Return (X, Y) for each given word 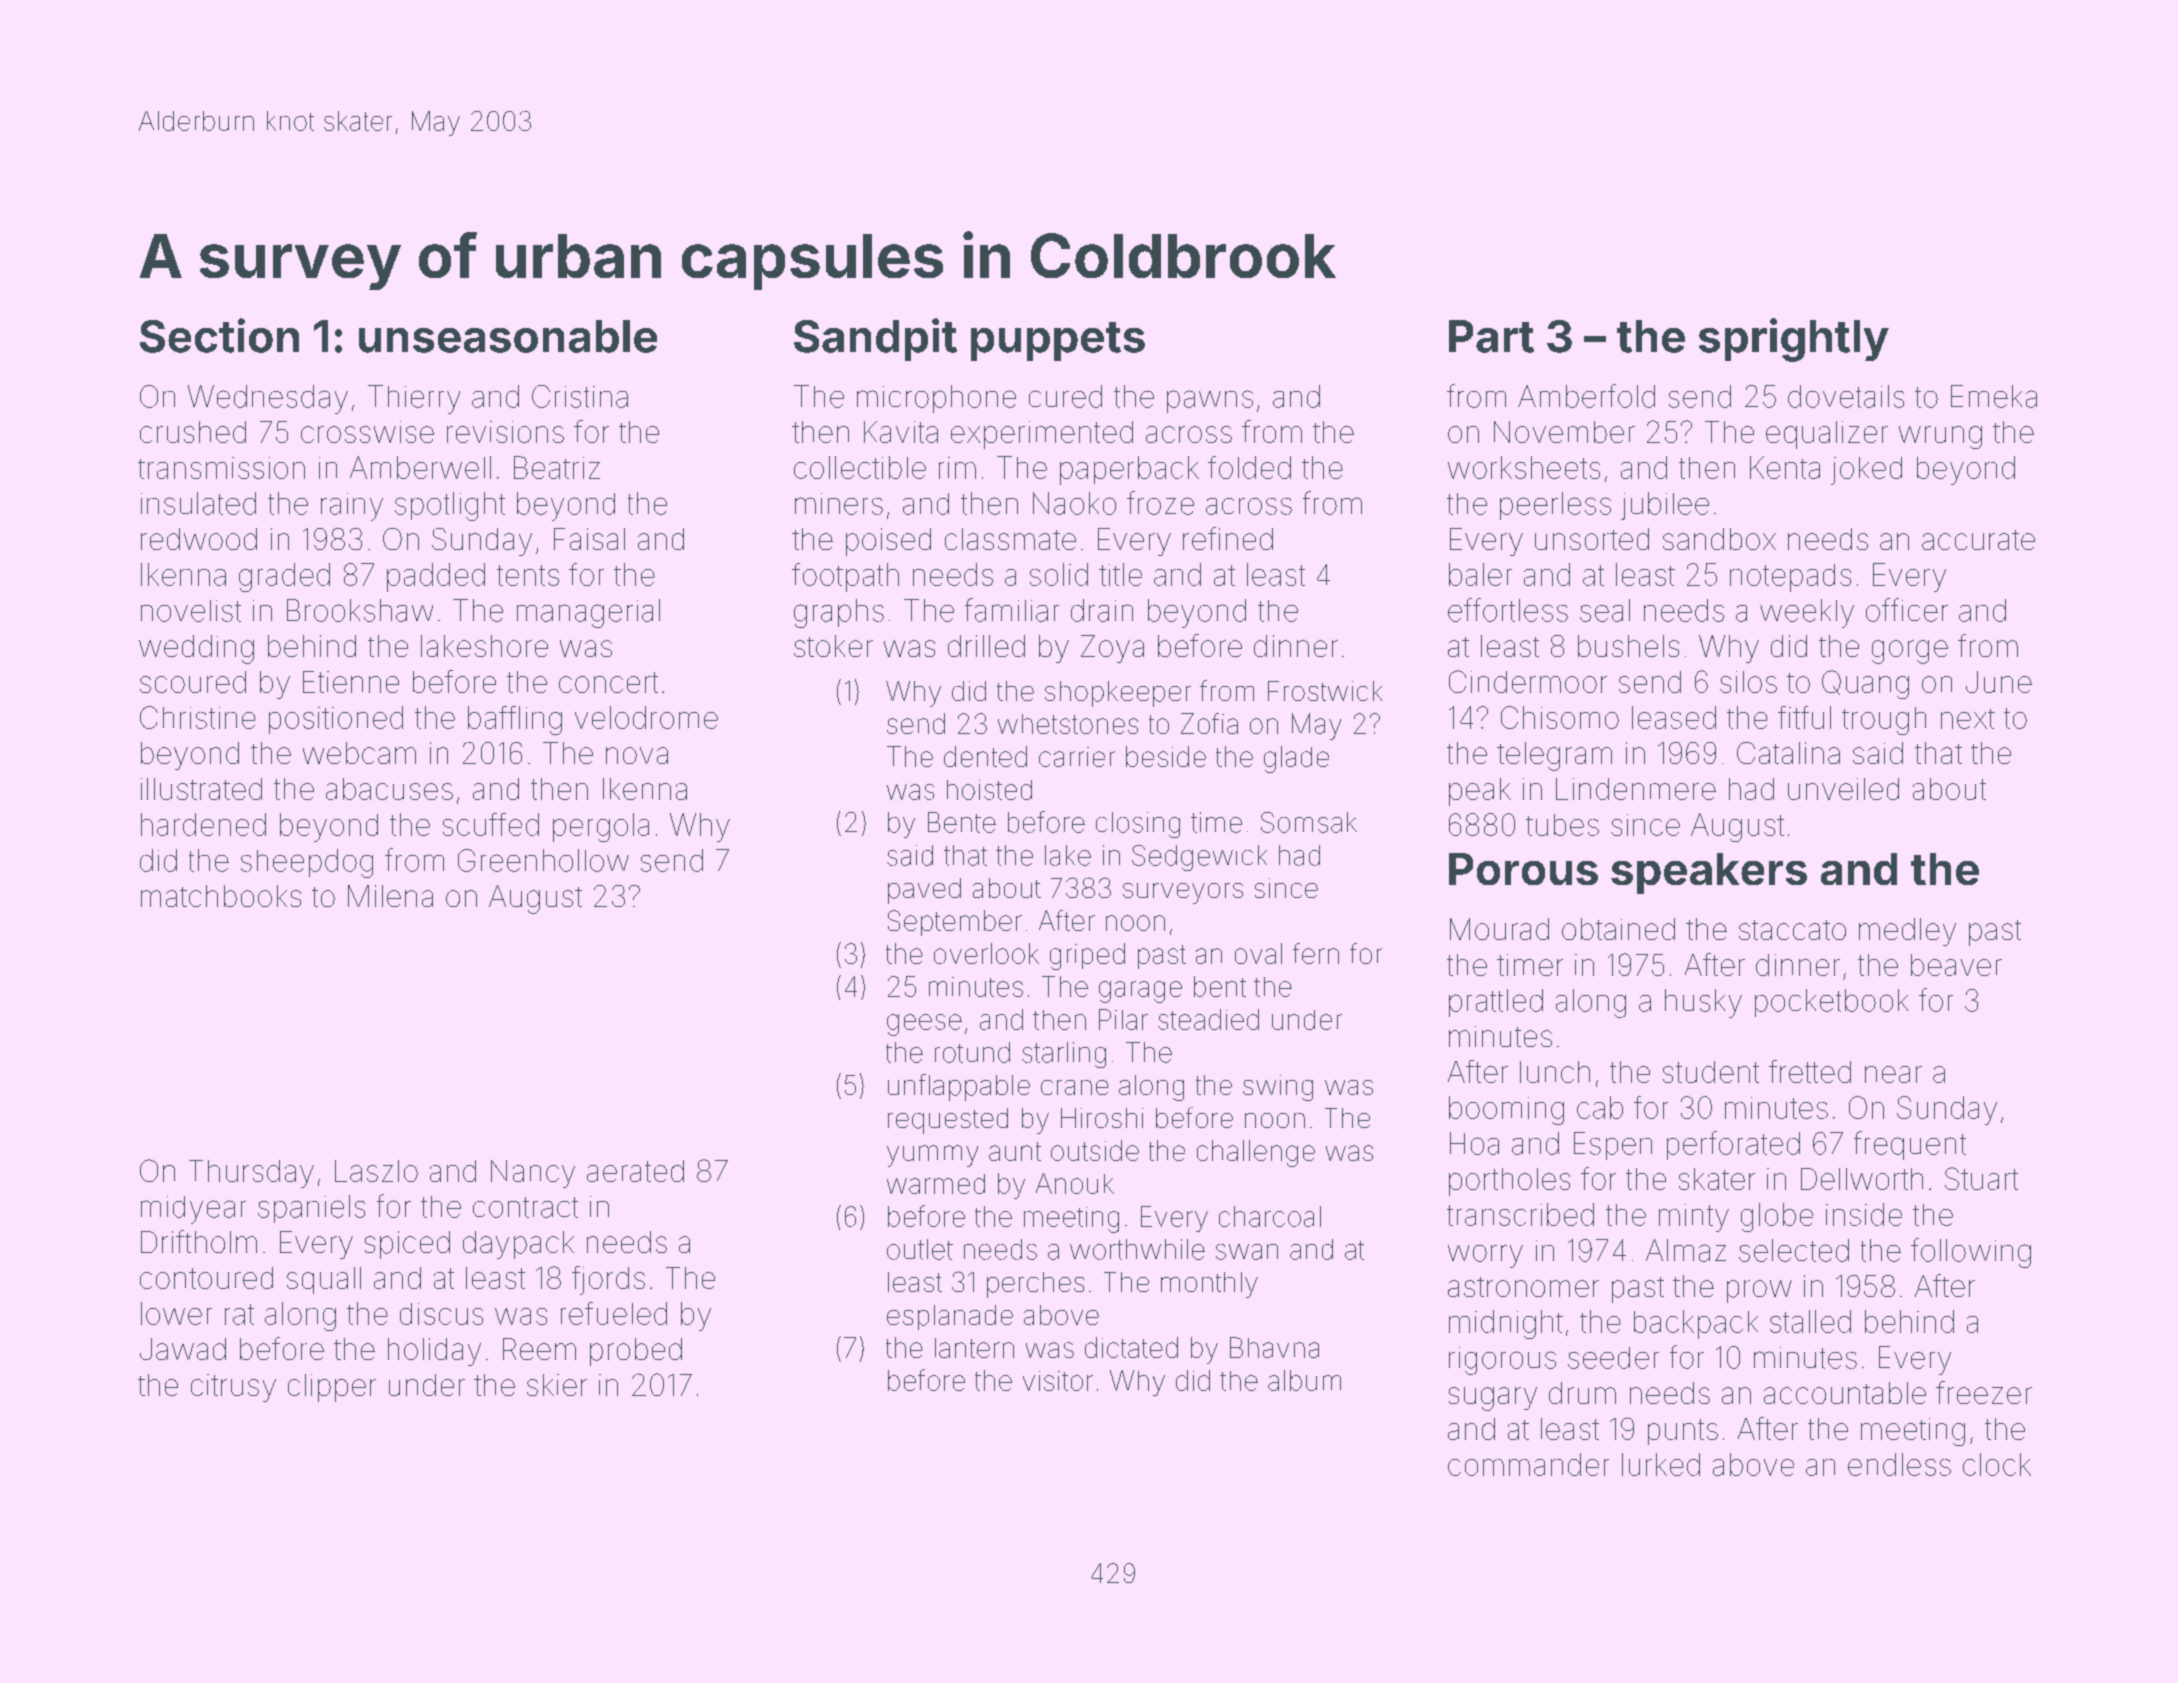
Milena (390, 896)
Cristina (580, 396)
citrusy (233, 1388)
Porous (1523, 869)
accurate (1978, 540)
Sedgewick (1199, 858)
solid (1059, 574)
